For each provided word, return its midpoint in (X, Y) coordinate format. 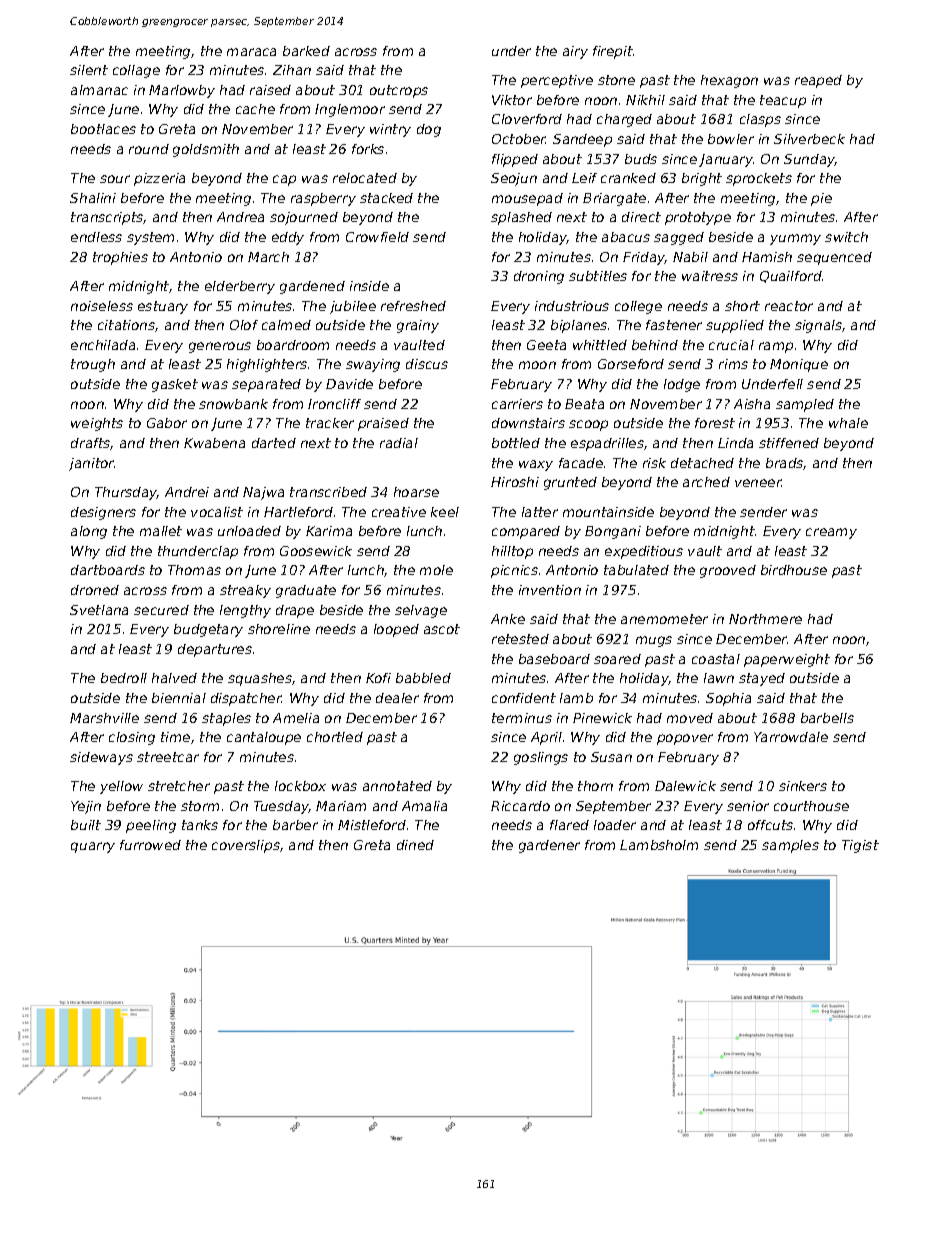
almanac (99, 90)
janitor (92, 464)
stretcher (179, 786)
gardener (549, 846)
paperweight (787, 660)
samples (790, 846)
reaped (818, 81)
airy (575, 52)
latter (540, 512)
